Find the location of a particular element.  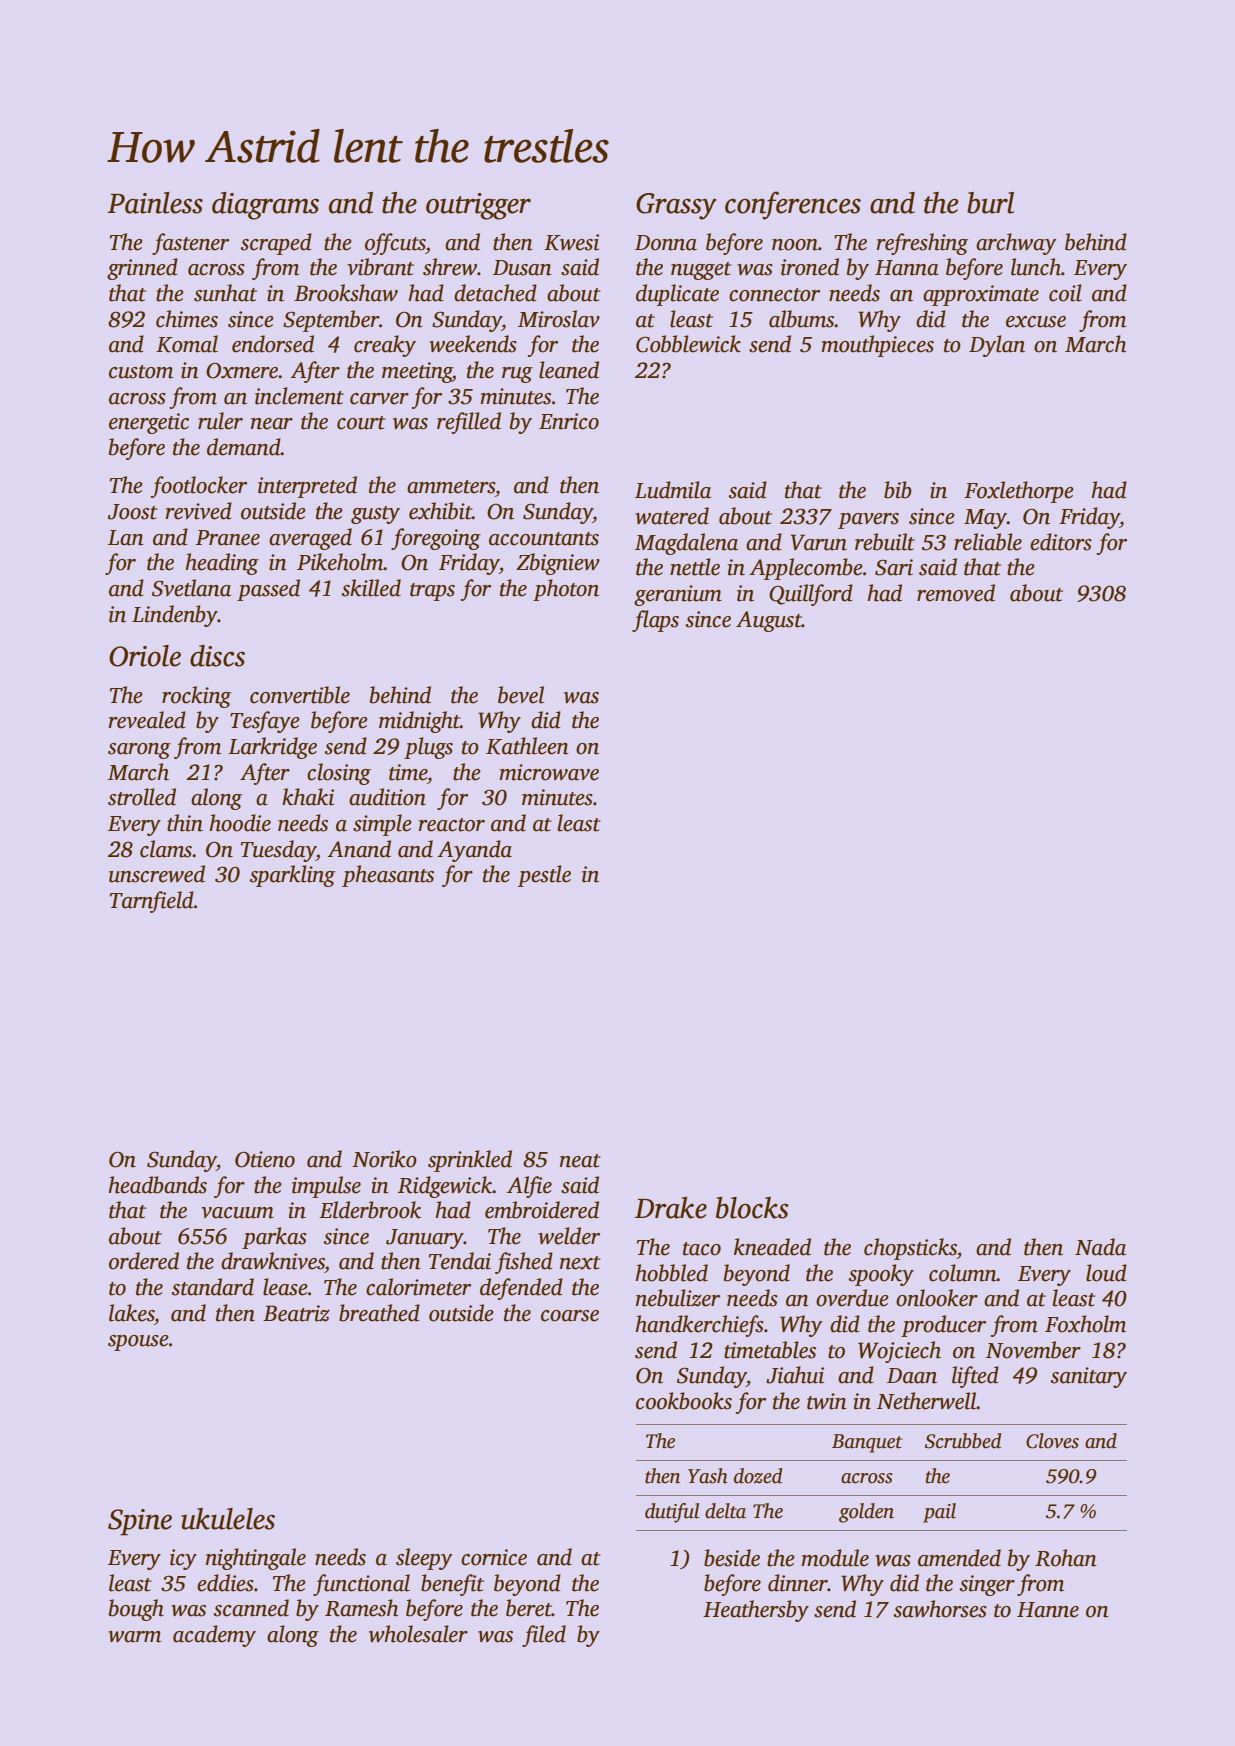

Sari is located at coordinates (894, 567).
